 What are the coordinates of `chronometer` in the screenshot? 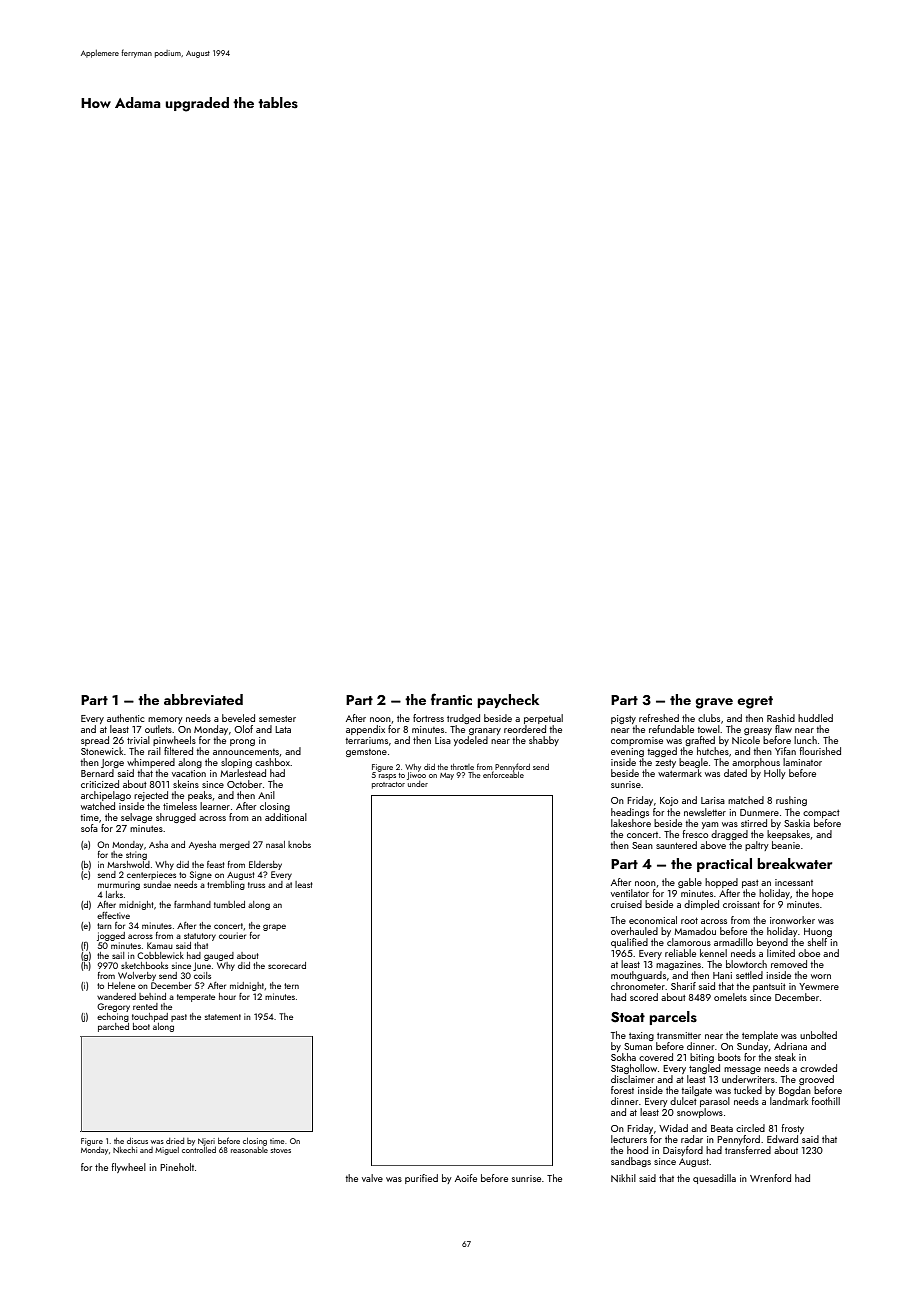 It's located at (638, 986).
